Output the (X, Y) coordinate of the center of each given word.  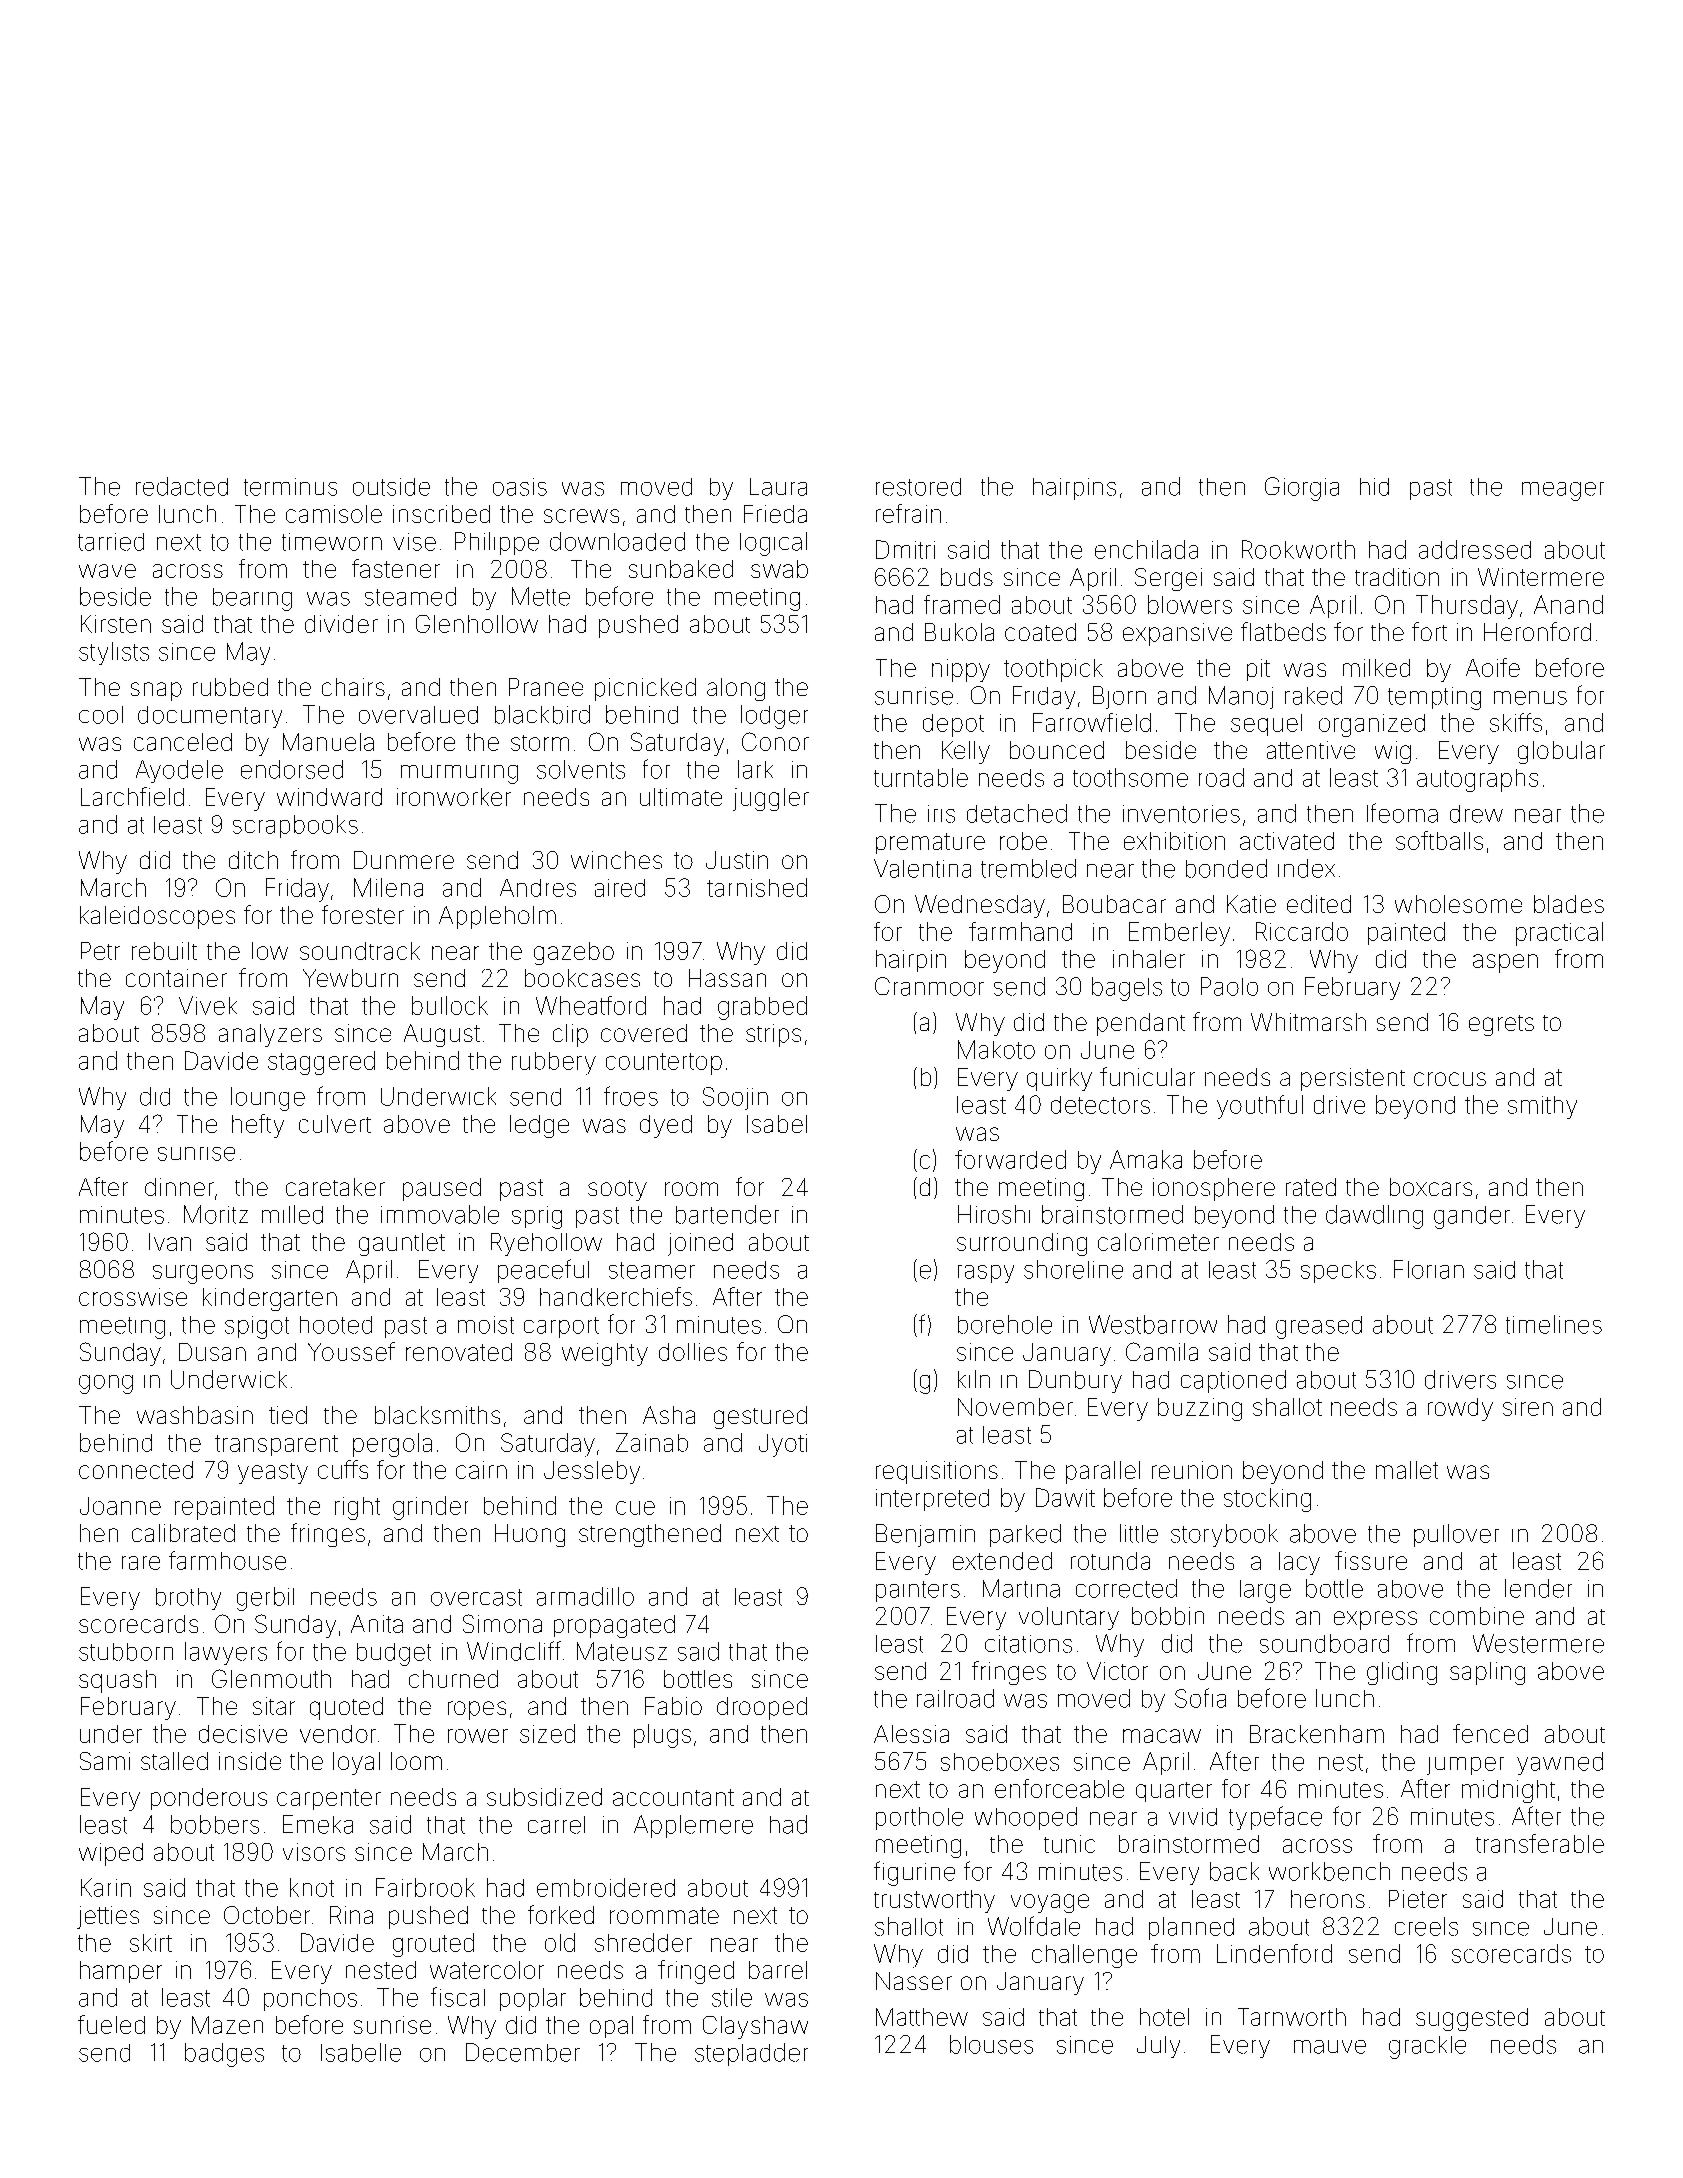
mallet (1407, 1470)
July (1158, 2047)
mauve (1330, 2047)
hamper (121, 1972)
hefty (258, 1126)
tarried (111, 542)
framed (962, 604)
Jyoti (783, 1445)
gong (106, 1384)
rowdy (1460, 1409)
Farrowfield (1092, 722)
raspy (986, 1274)
